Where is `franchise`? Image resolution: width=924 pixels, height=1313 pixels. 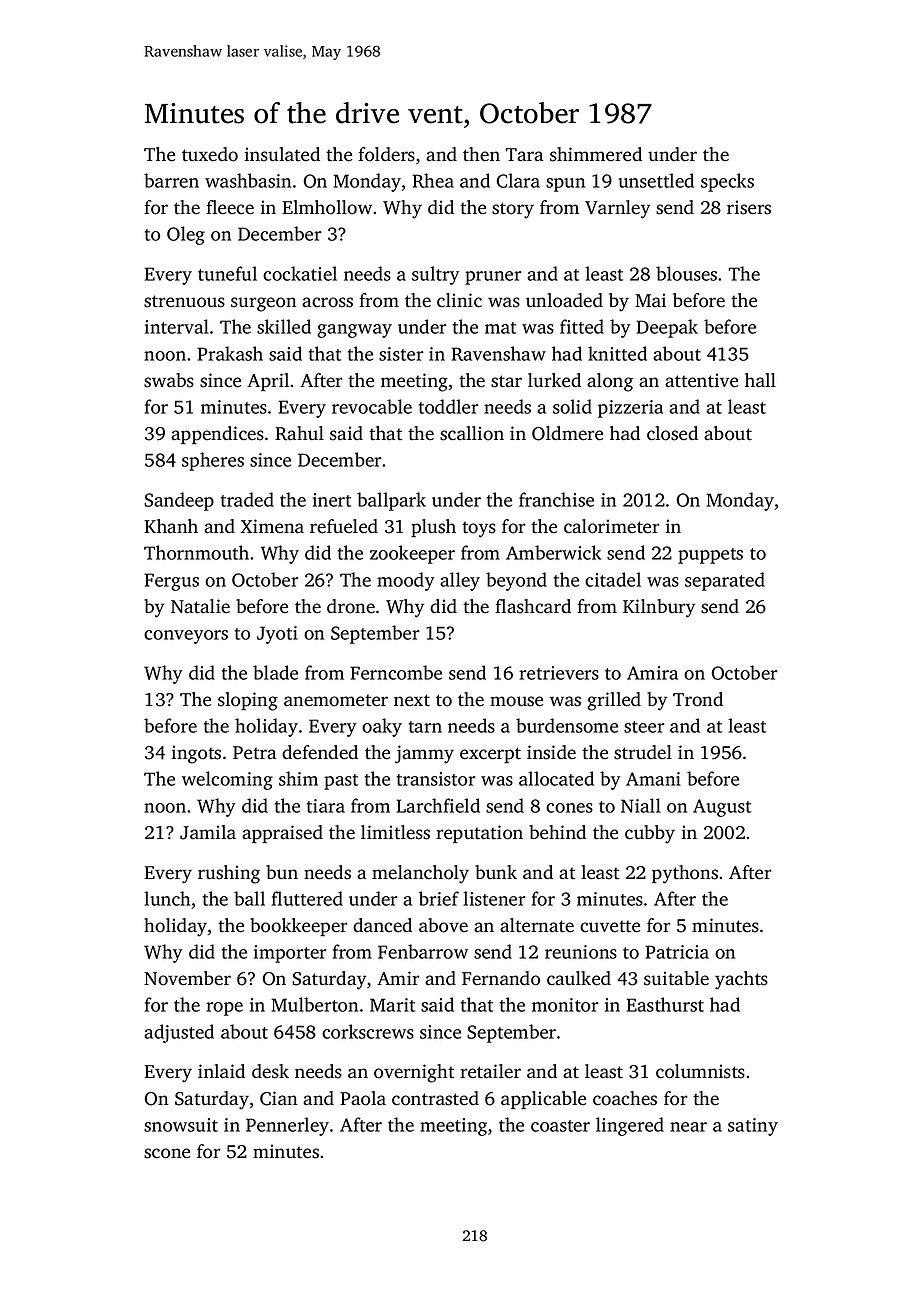 franchise is located at coordinates (556, 499).
